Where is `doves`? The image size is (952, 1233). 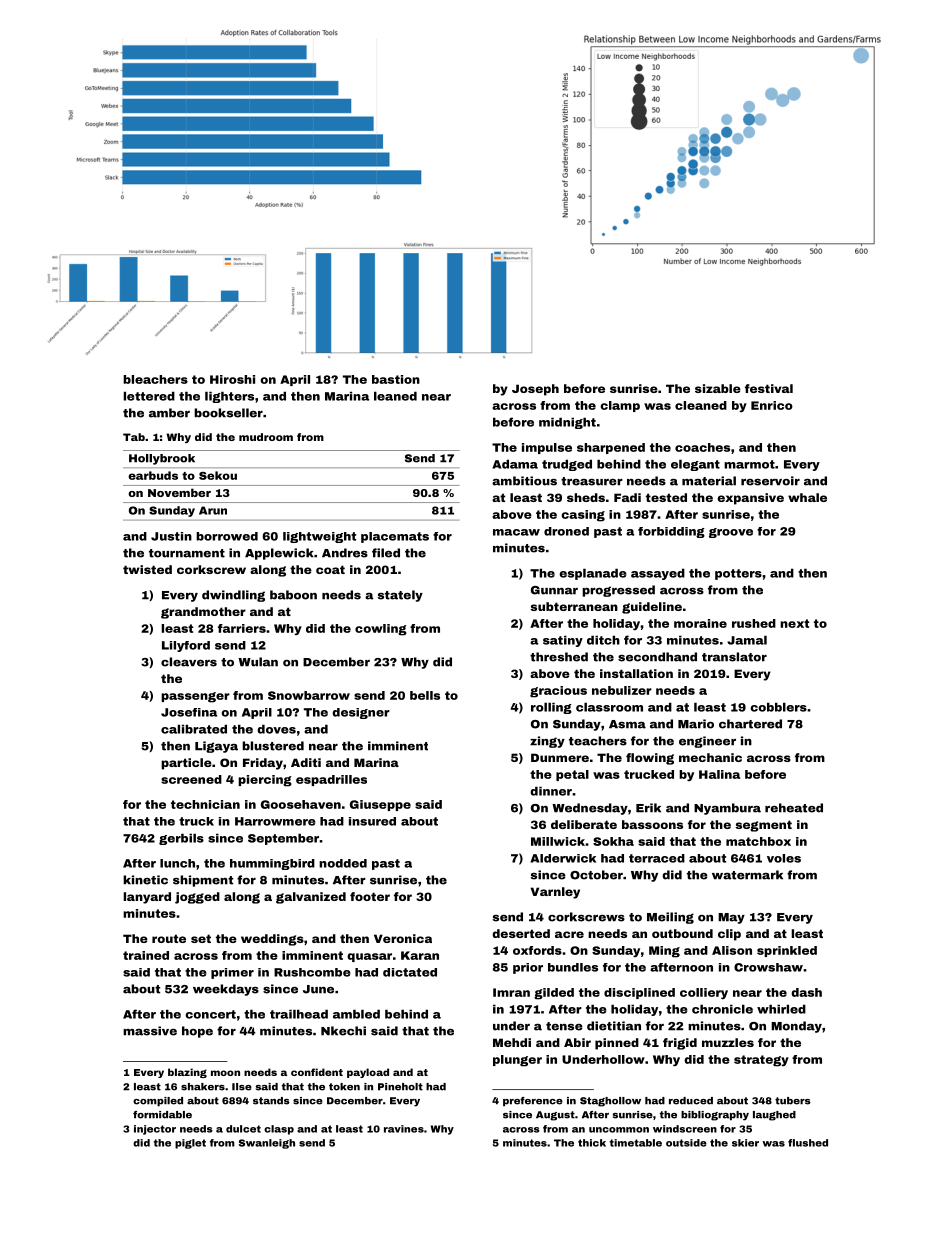 doves is located at coordinates (276, 729).
